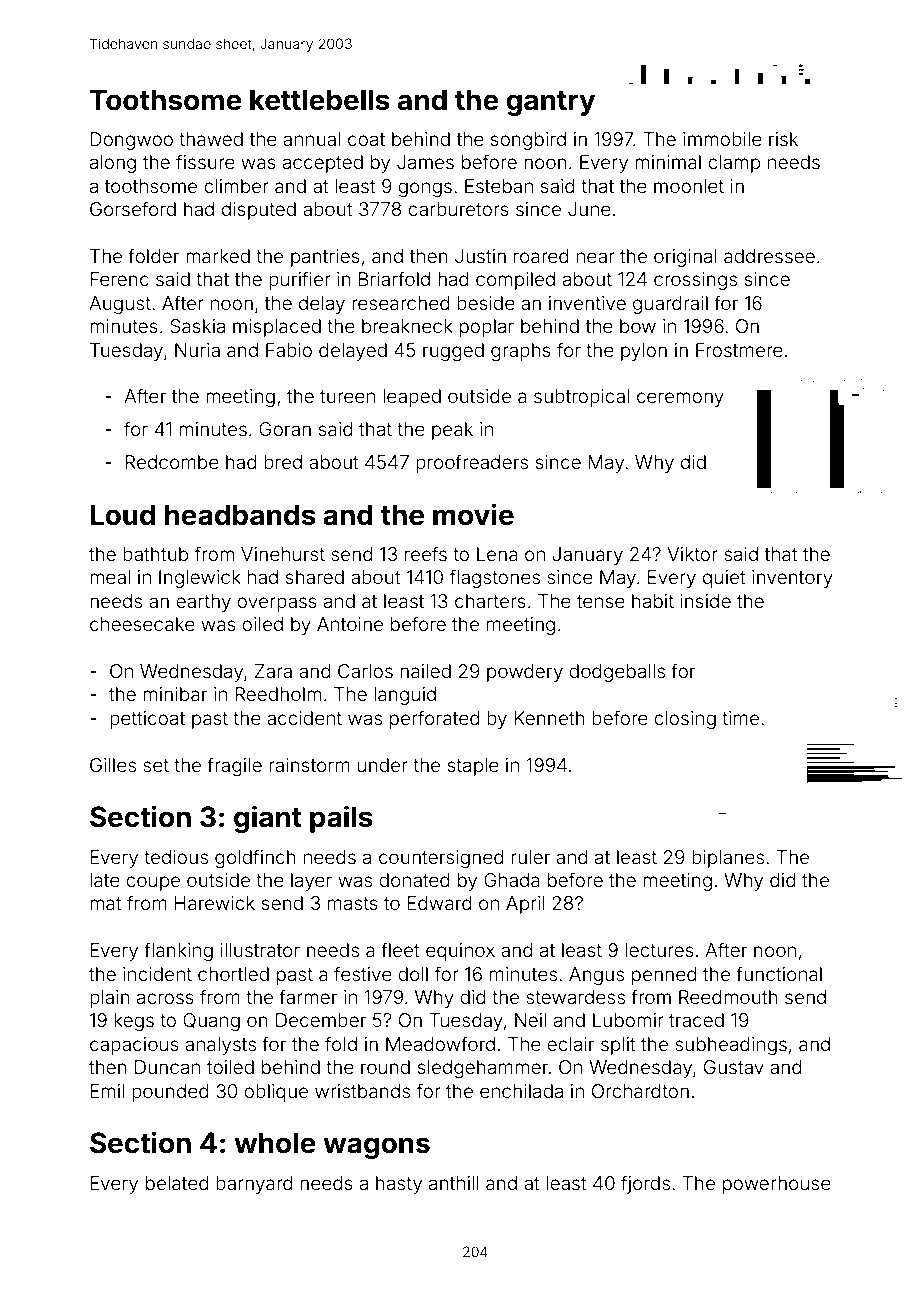 This document has height=1308, width=924. I want to click on gantry, so click(550, 103).
